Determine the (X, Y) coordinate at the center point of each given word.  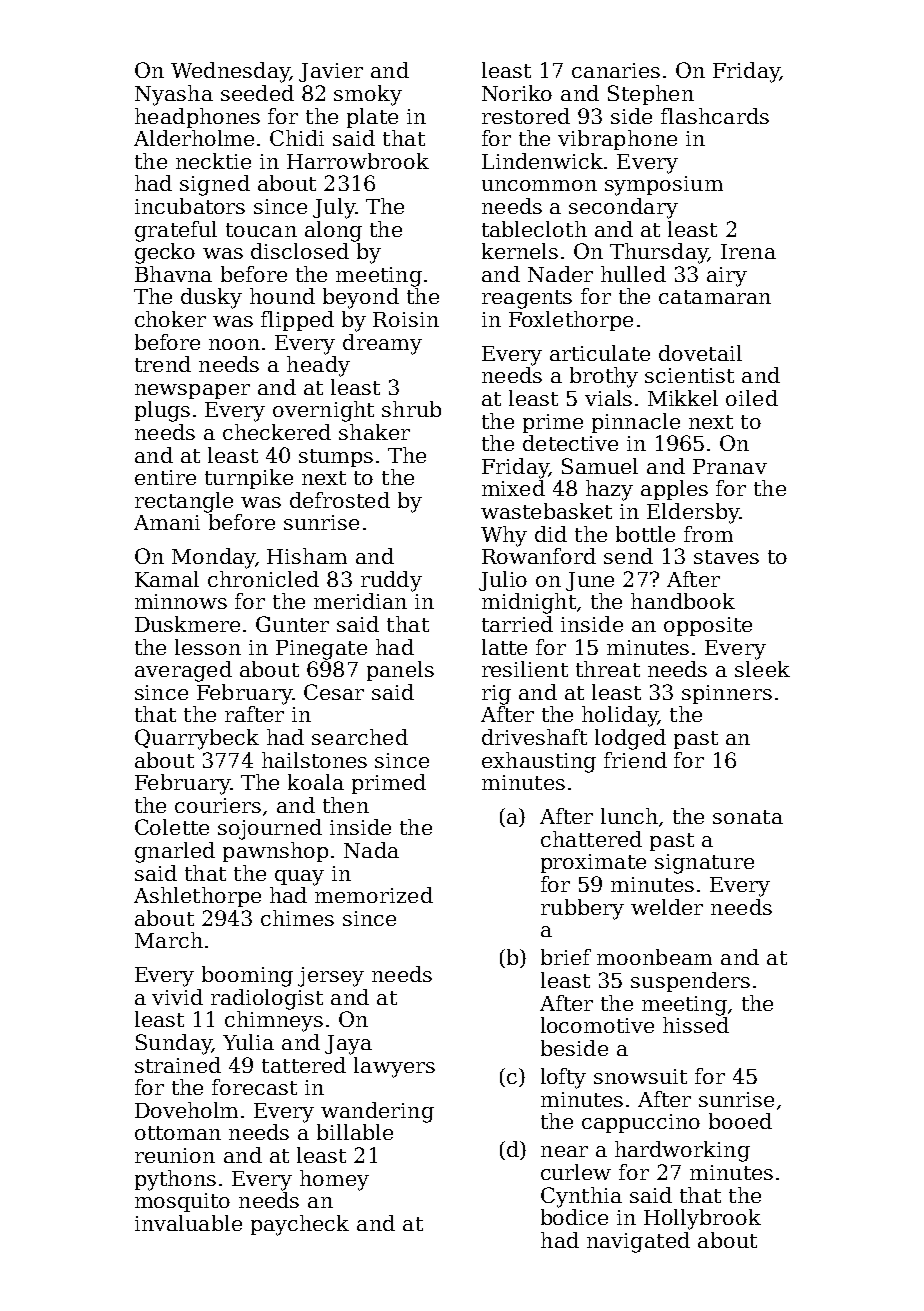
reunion (175, 1155)
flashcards (715, 116)
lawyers (394, 1067)
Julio (503, 581)
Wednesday (230, 72)
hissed (696, 1025)
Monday (213, 558)
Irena (748, 251)
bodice (574, 1217)
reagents (527, 299)
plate (372, 118)
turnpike (249, 479)
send (628, 556)
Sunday (174, 1044)
